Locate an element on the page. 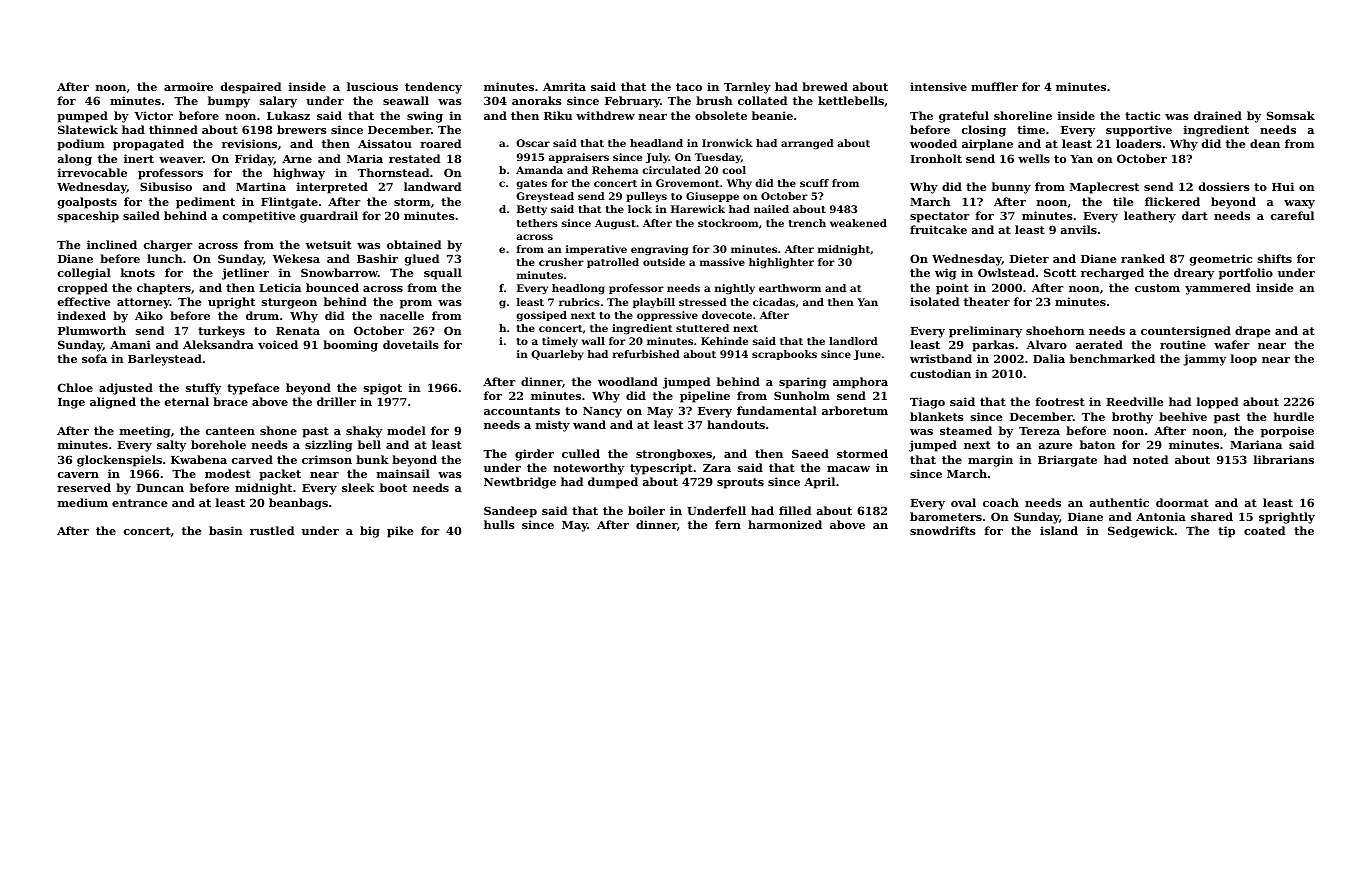 This page has height=887, width=1372. noted is located at coordinates (1150, 459).
